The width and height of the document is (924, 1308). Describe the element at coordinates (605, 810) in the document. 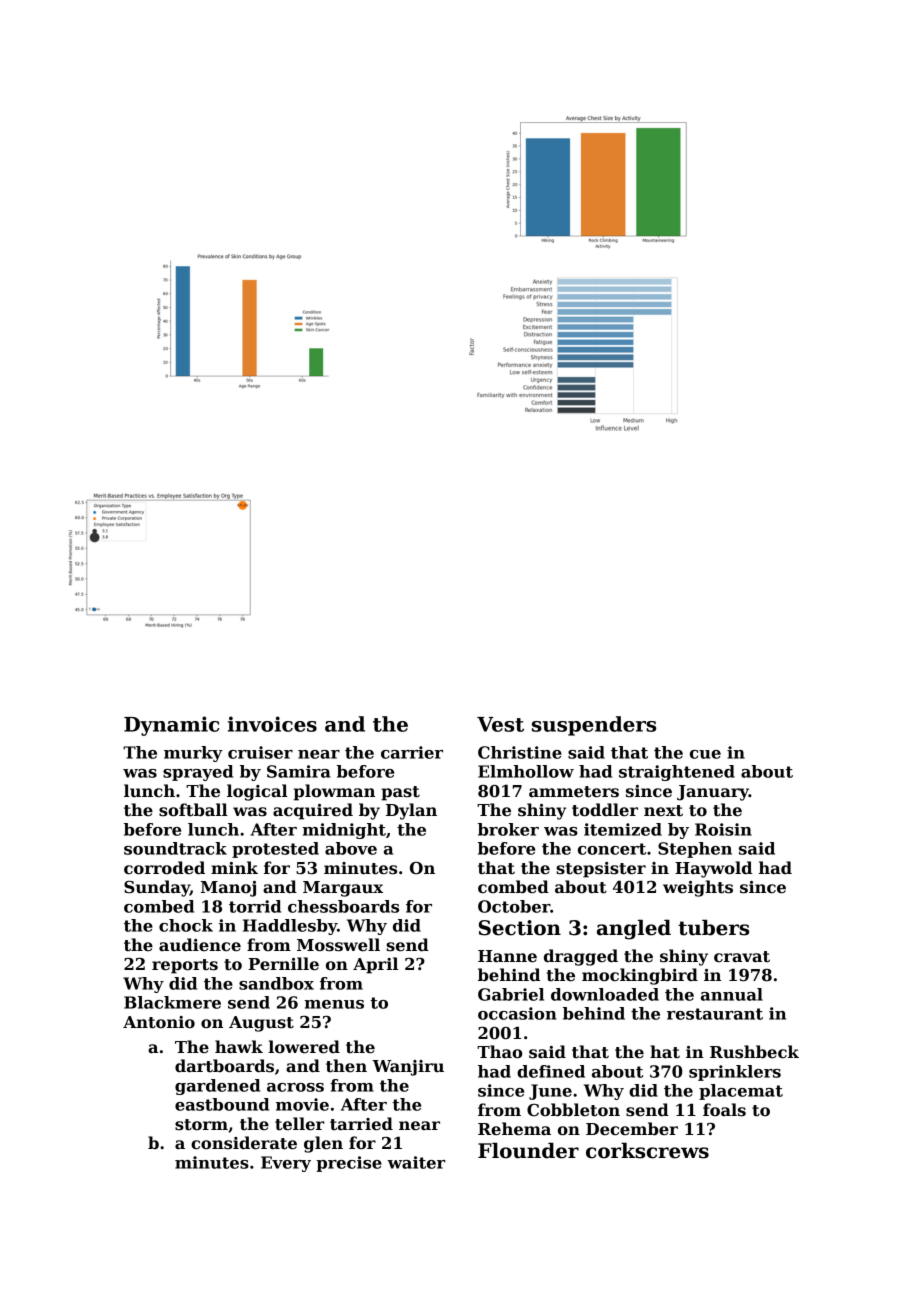

I see `toddler` at that location.
